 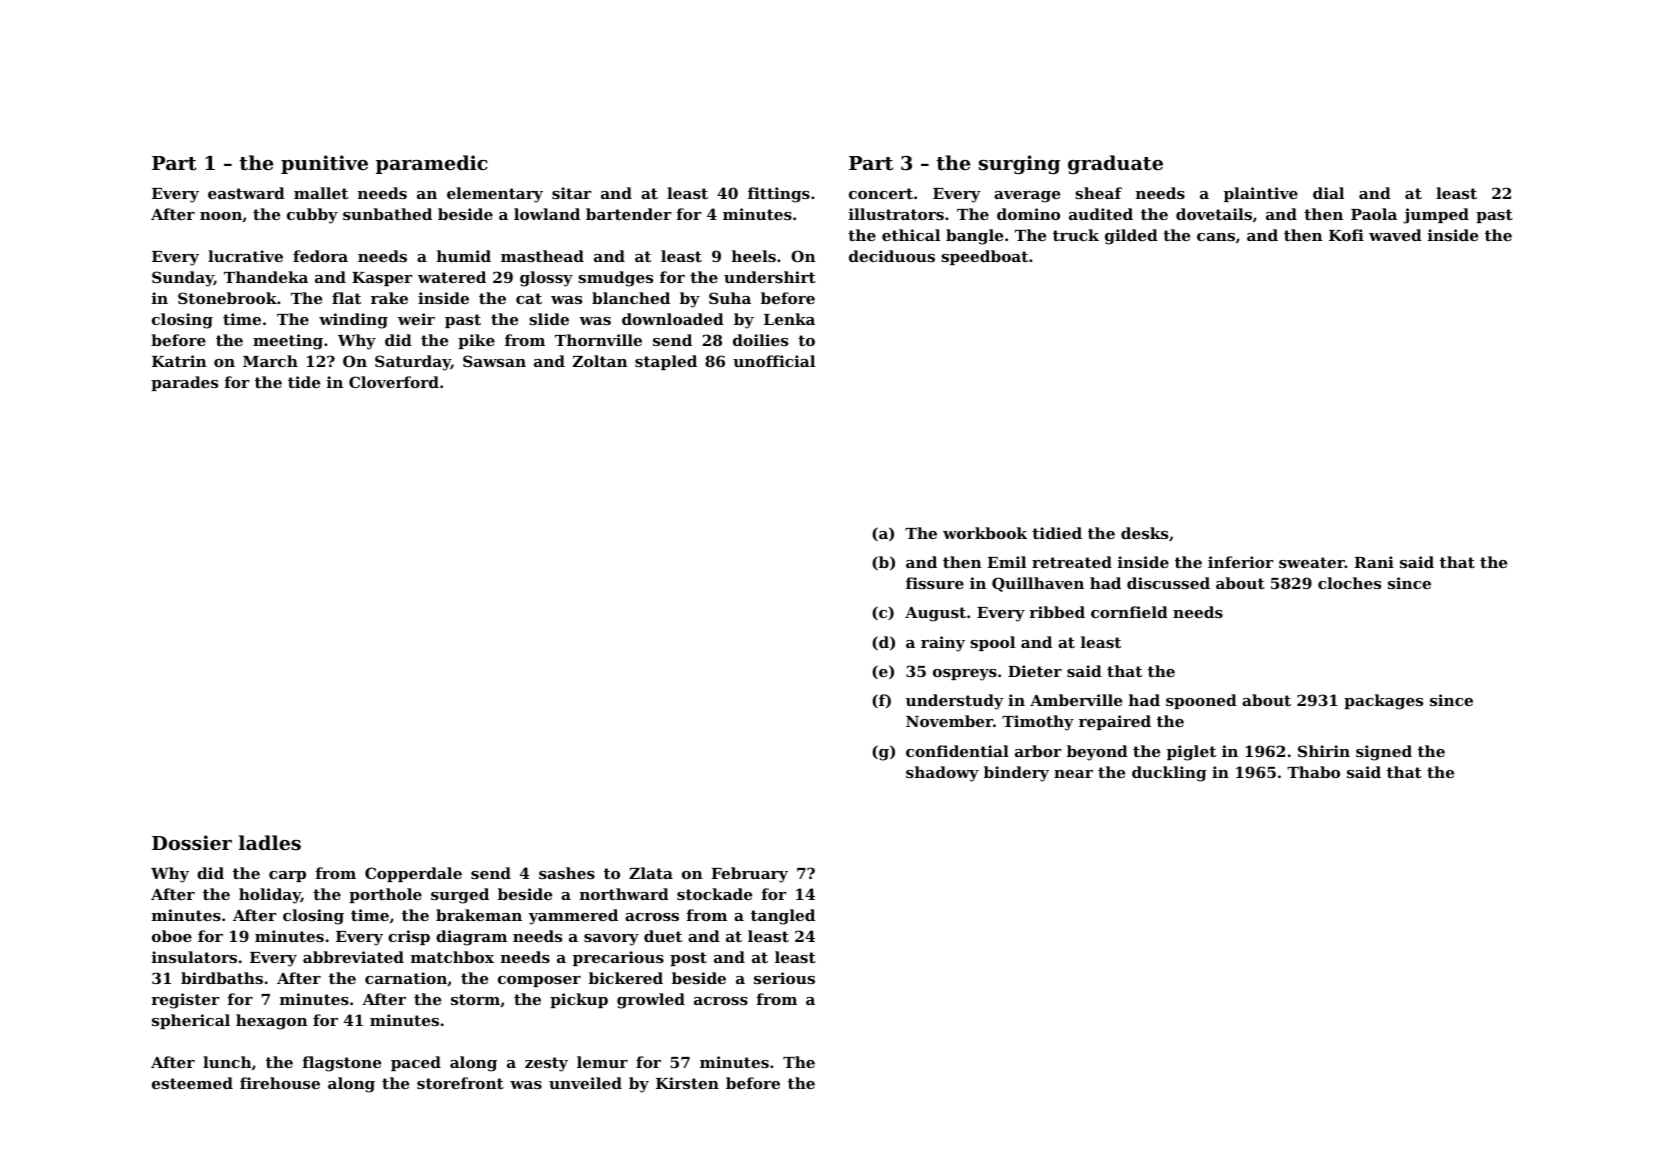 I want to click on graduate, so click(x=1115, y=164).
